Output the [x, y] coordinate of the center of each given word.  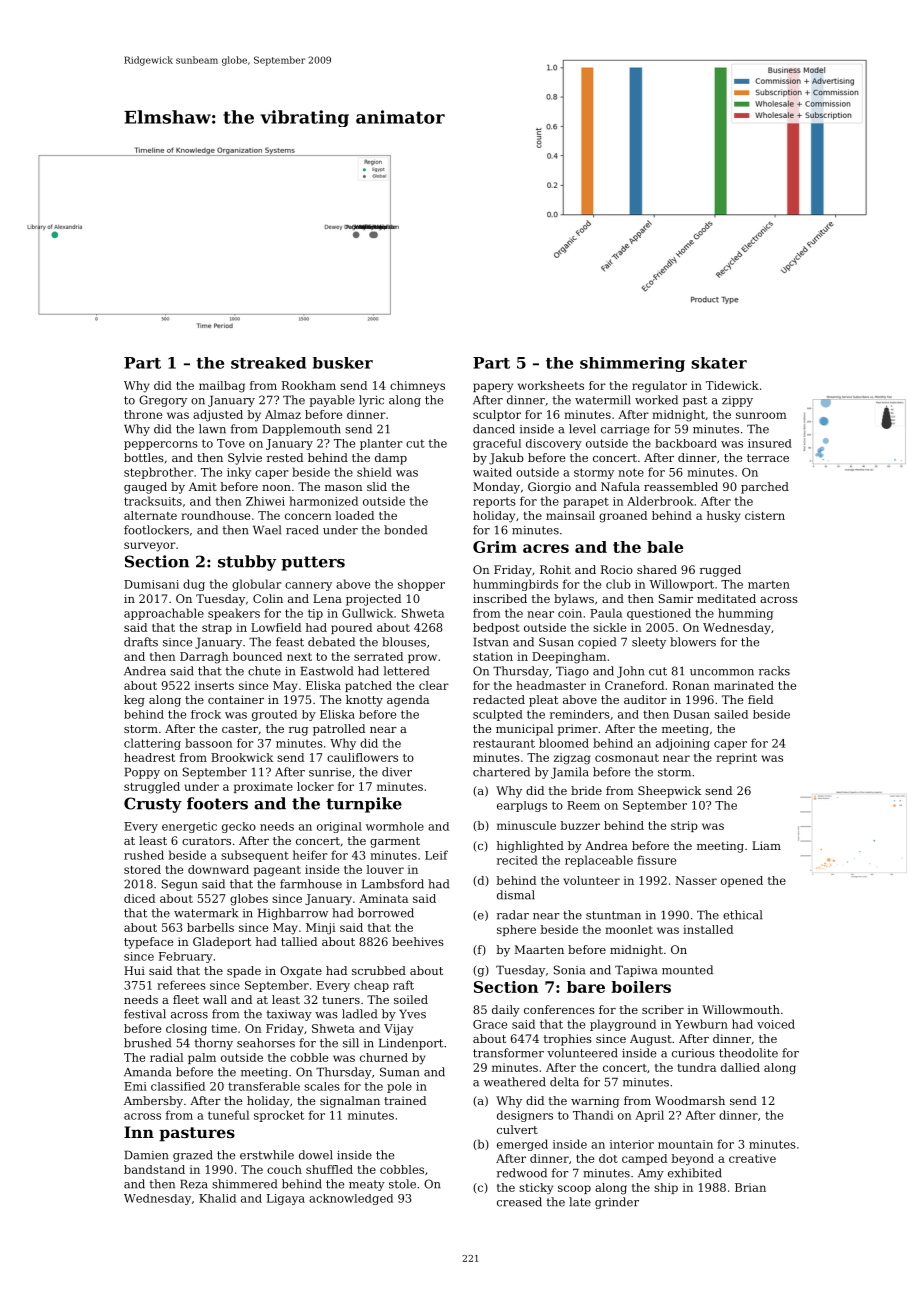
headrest [149, 757]
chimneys [417, 387]
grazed [193, 1156]
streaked [268, 363]
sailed [731, 714]
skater [719, 363]
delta [564, 1082]
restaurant [504, 744]
